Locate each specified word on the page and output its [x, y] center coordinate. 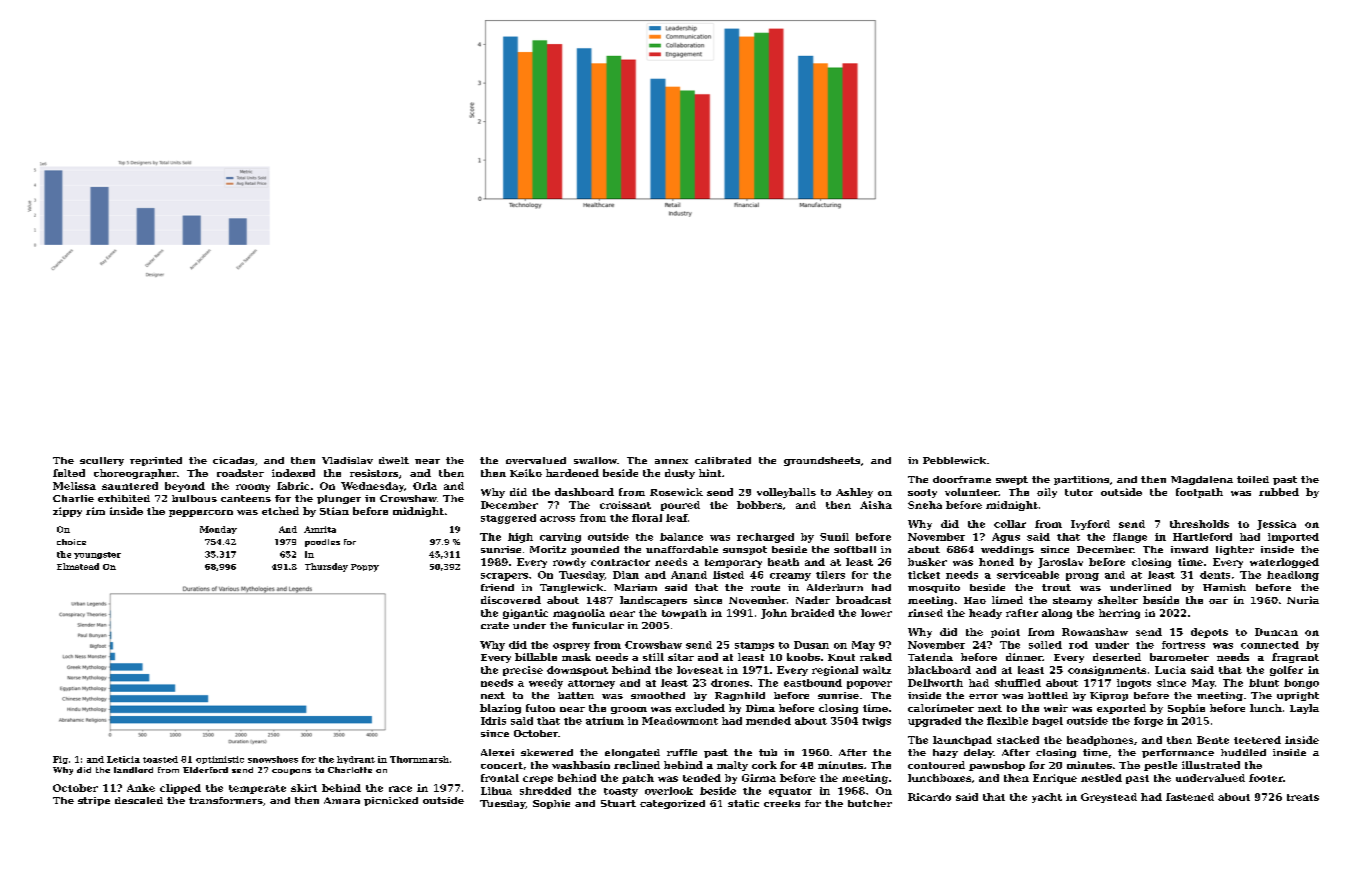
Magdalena [1202, 480]
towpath [684, 614]
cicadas [233, 460]
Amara [342, 800]
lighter [1235, 550]
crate [495, 625]
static [743, 803]
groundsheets [822, 461]
